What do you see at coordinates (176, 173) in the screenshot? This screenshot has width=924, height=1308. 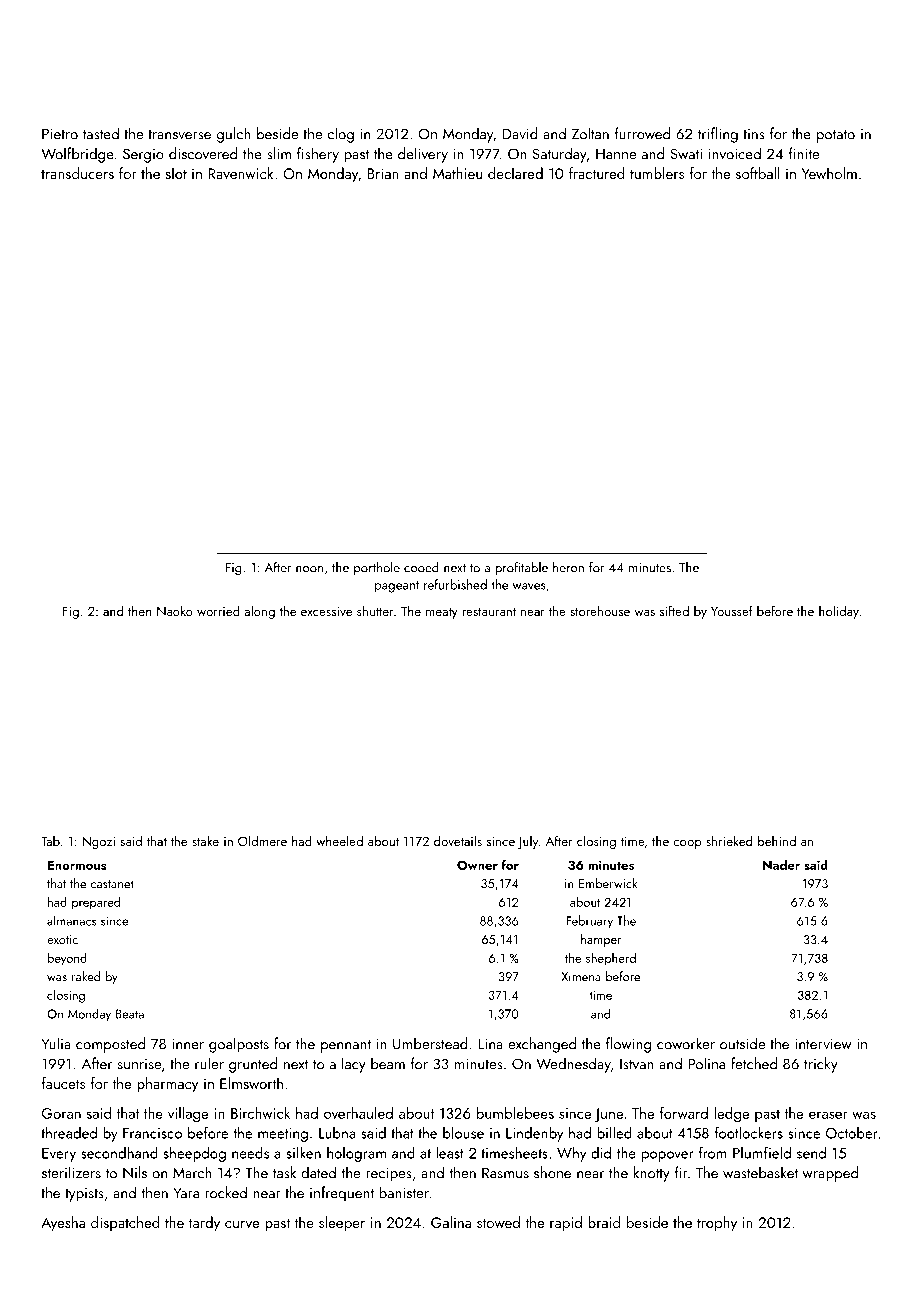 I see `slot` at bounding box center [176, 173].
